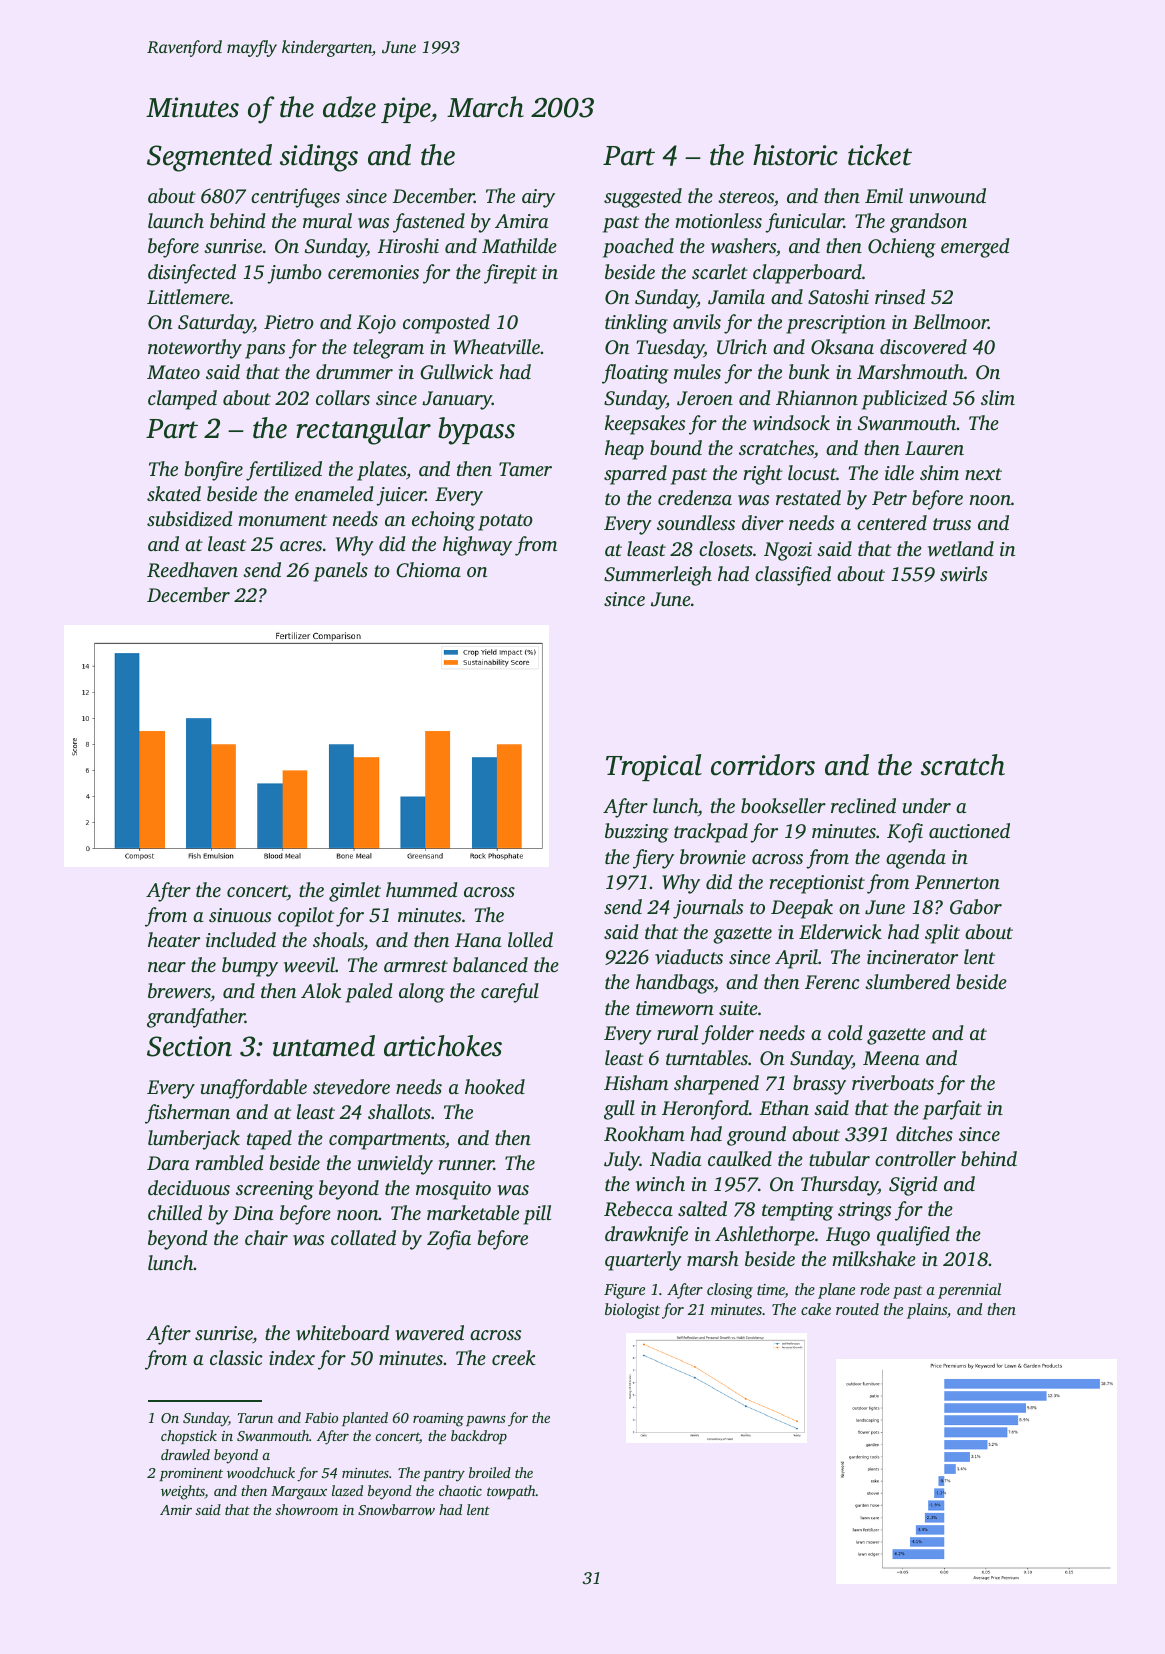 Image resolution: width=1165 pixels, height=1654 pixels. Describe the element at coordinates (510, 274) in the document. I see `firepit` at that location.
